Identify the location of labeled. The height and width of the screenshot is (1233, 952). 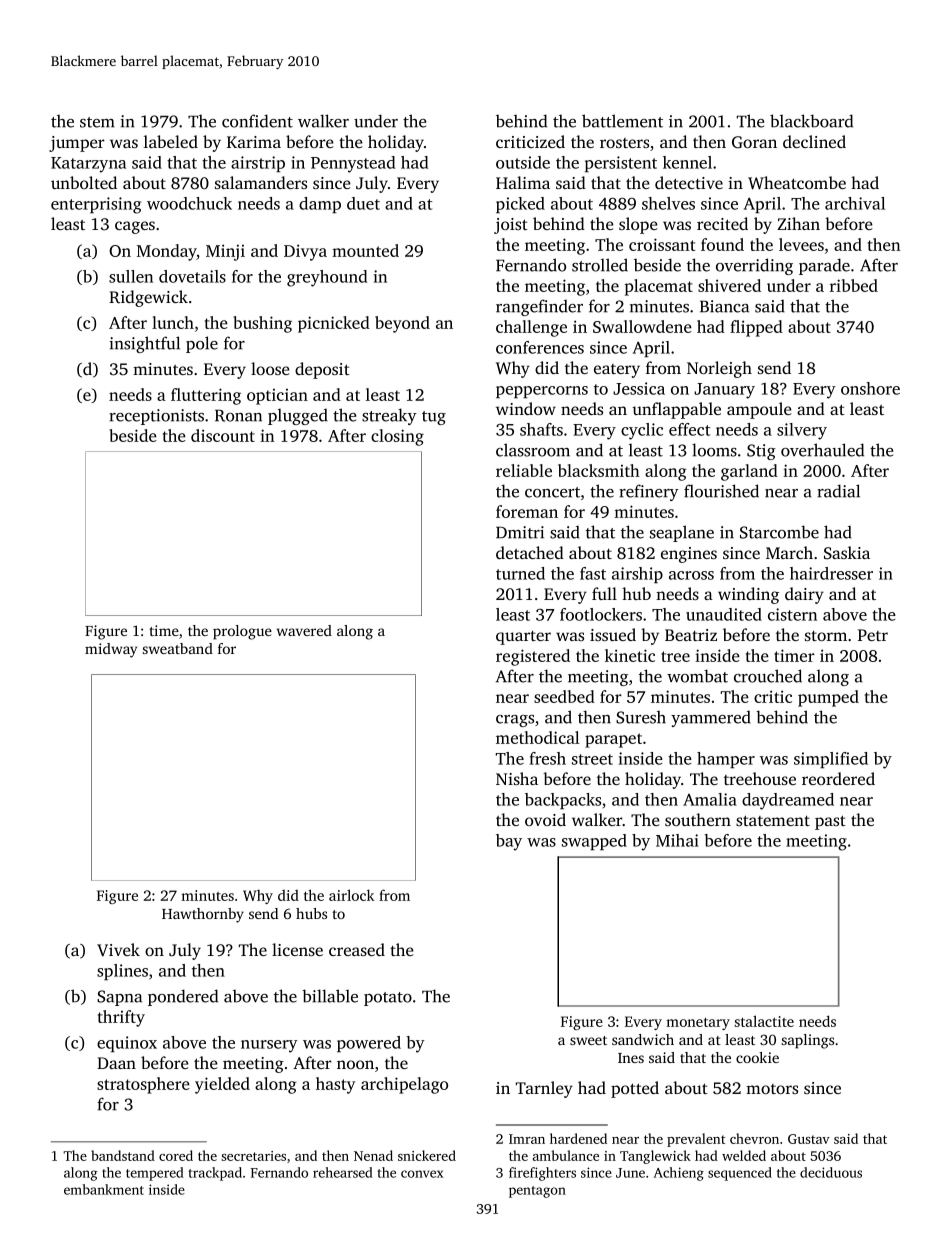
(171, 141).
